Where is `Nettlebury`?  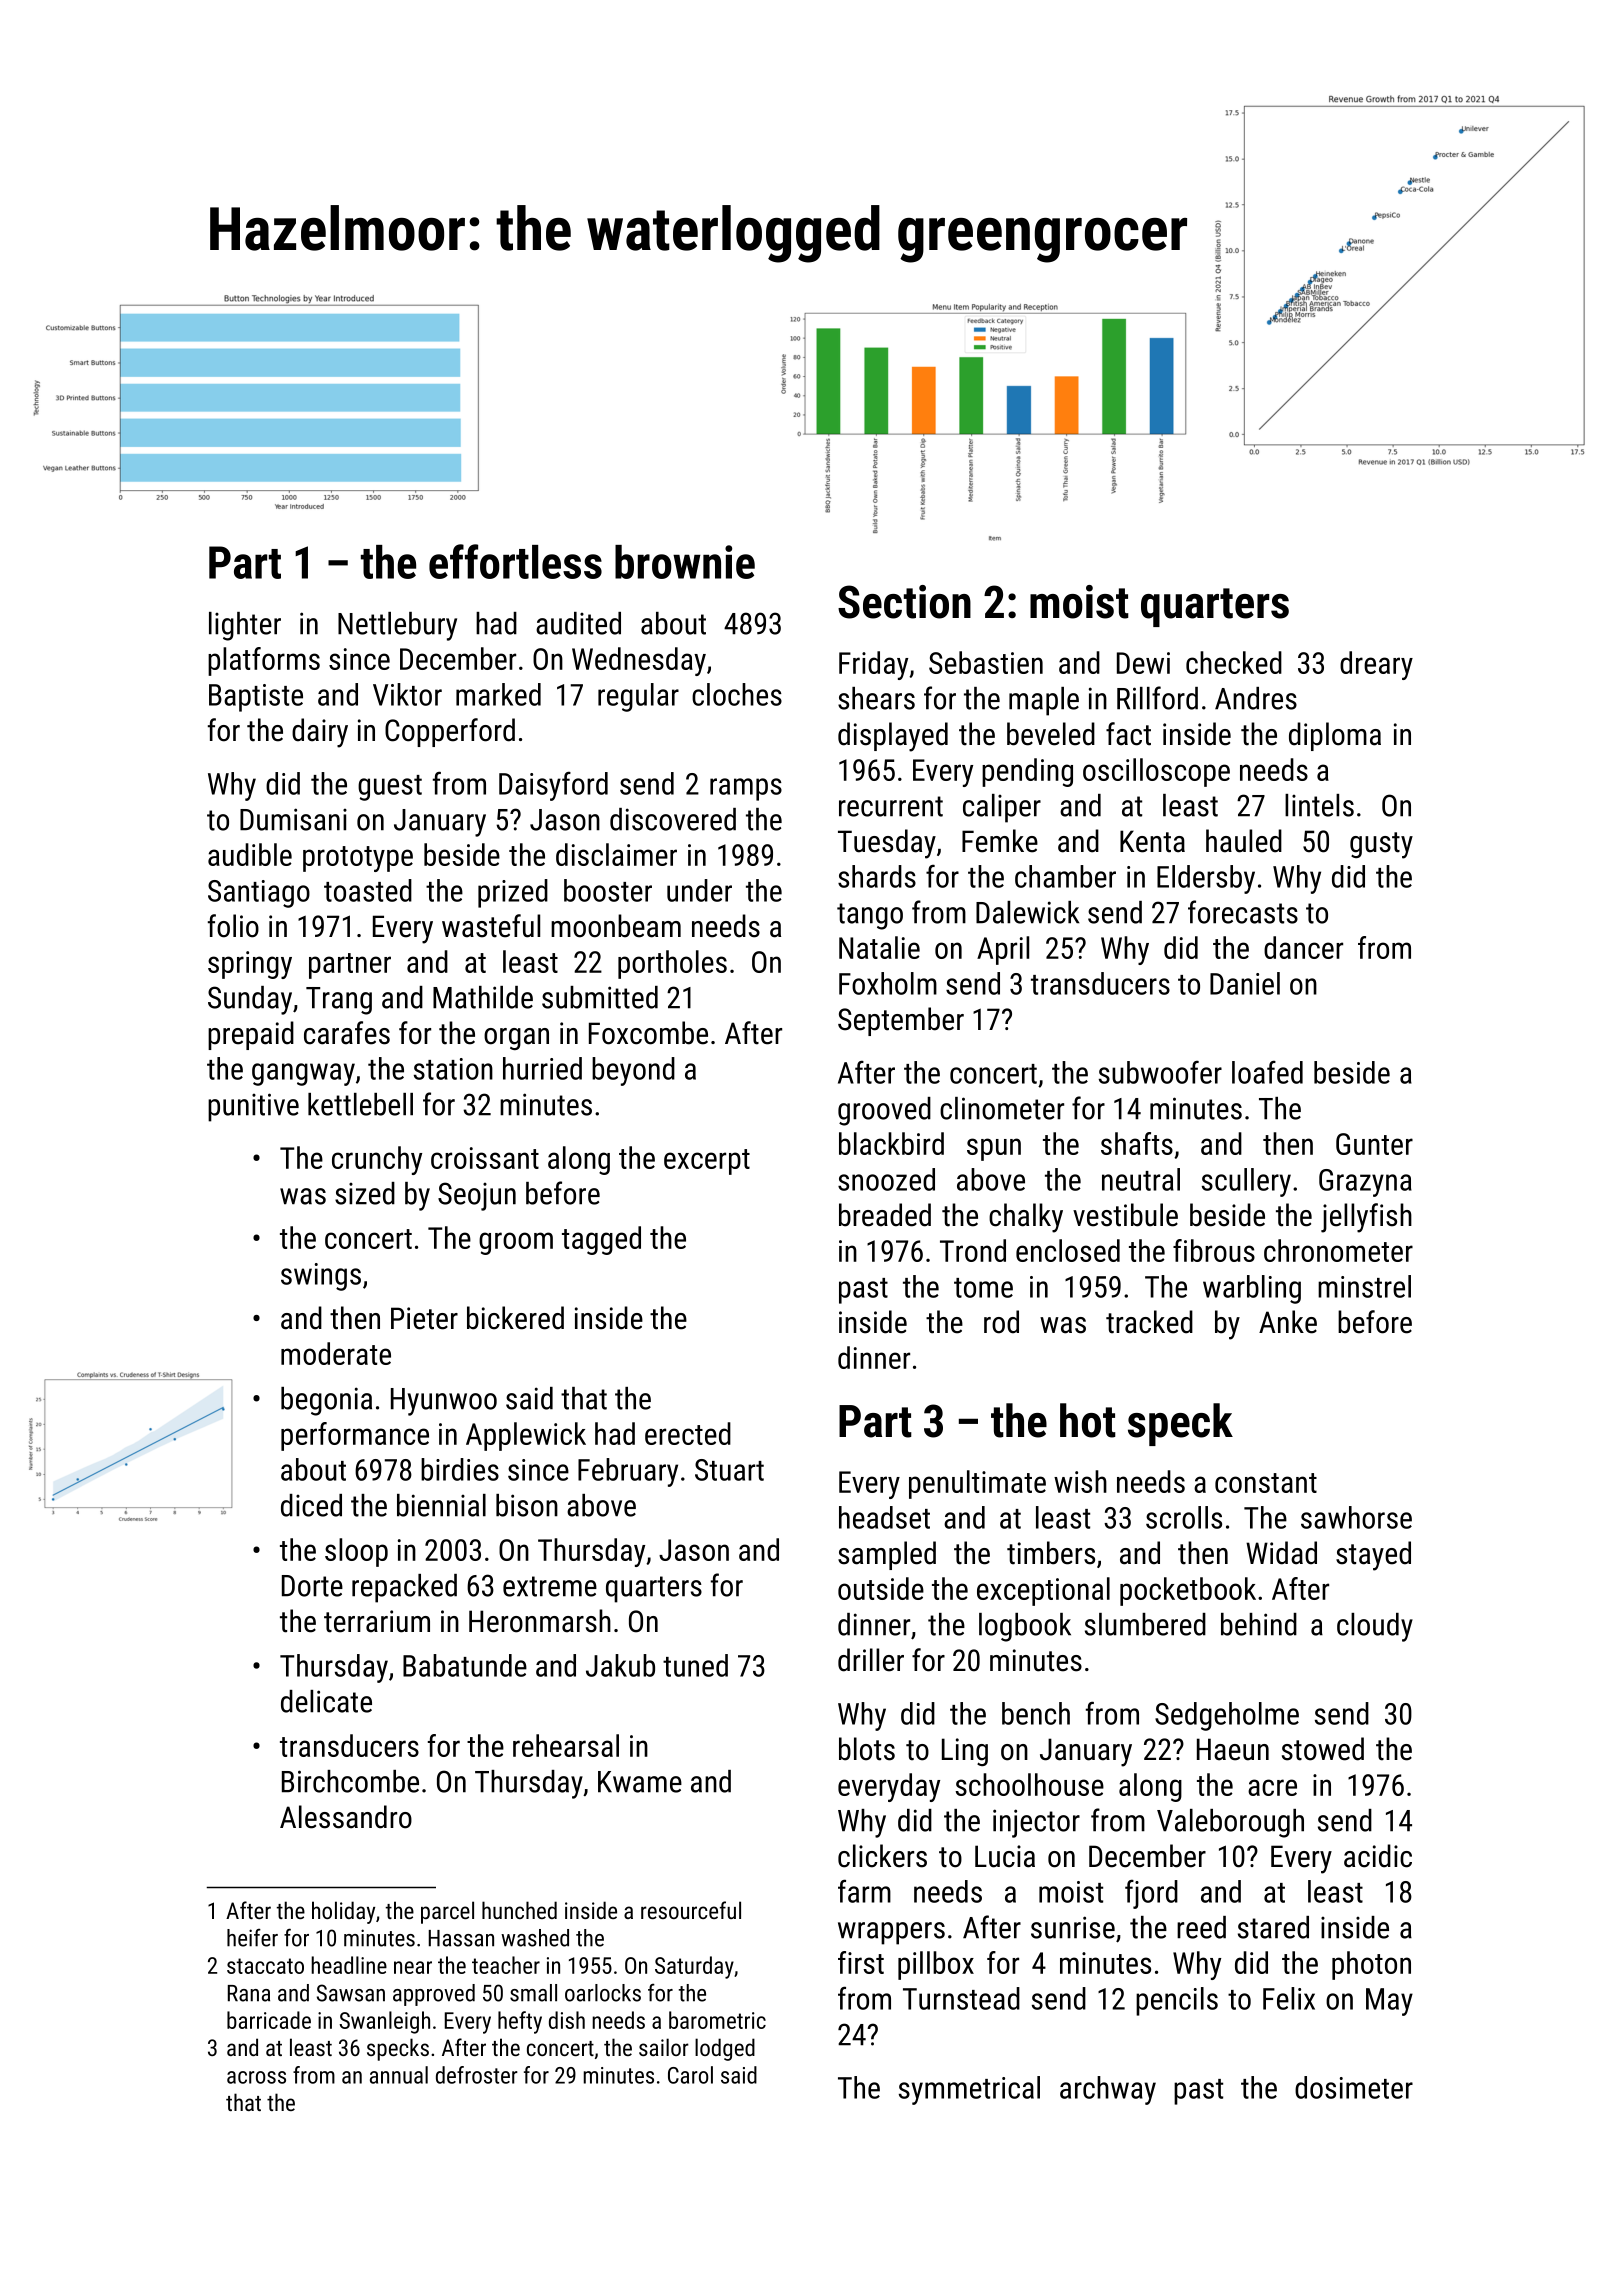
Nettlebury is located at coordinates (397, 626).
